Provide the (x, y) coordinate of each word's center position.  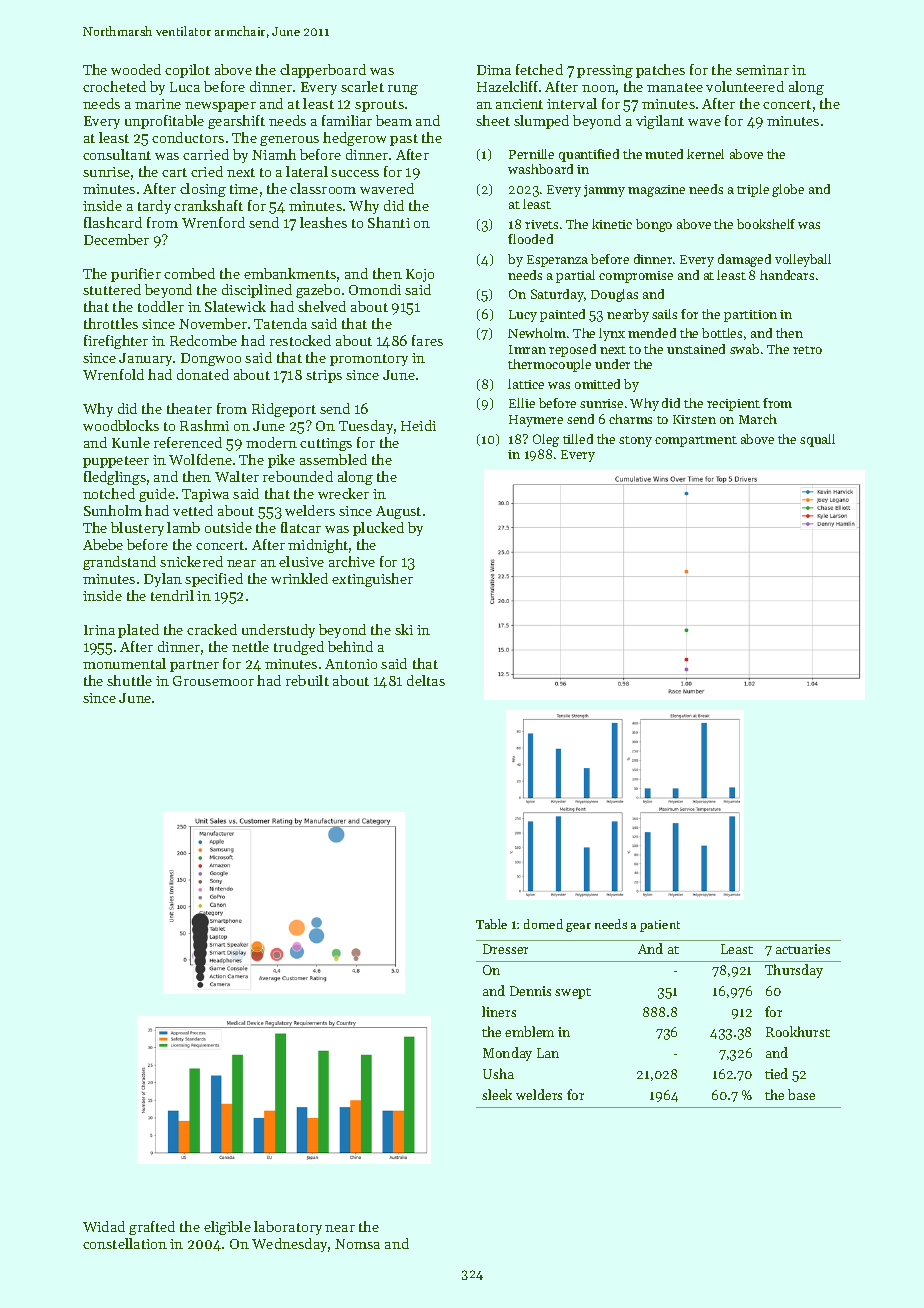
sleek (497, 1094)
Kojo (420, 275)
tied (776, 1073)
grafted (152, 1228)
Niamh (274, 154)
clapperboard (323, 71)
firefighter (116, 342)
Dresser (505, 949)
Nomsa (357, 1244)
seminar (762, 70)
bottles (722, 333)
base (801, 1094)
